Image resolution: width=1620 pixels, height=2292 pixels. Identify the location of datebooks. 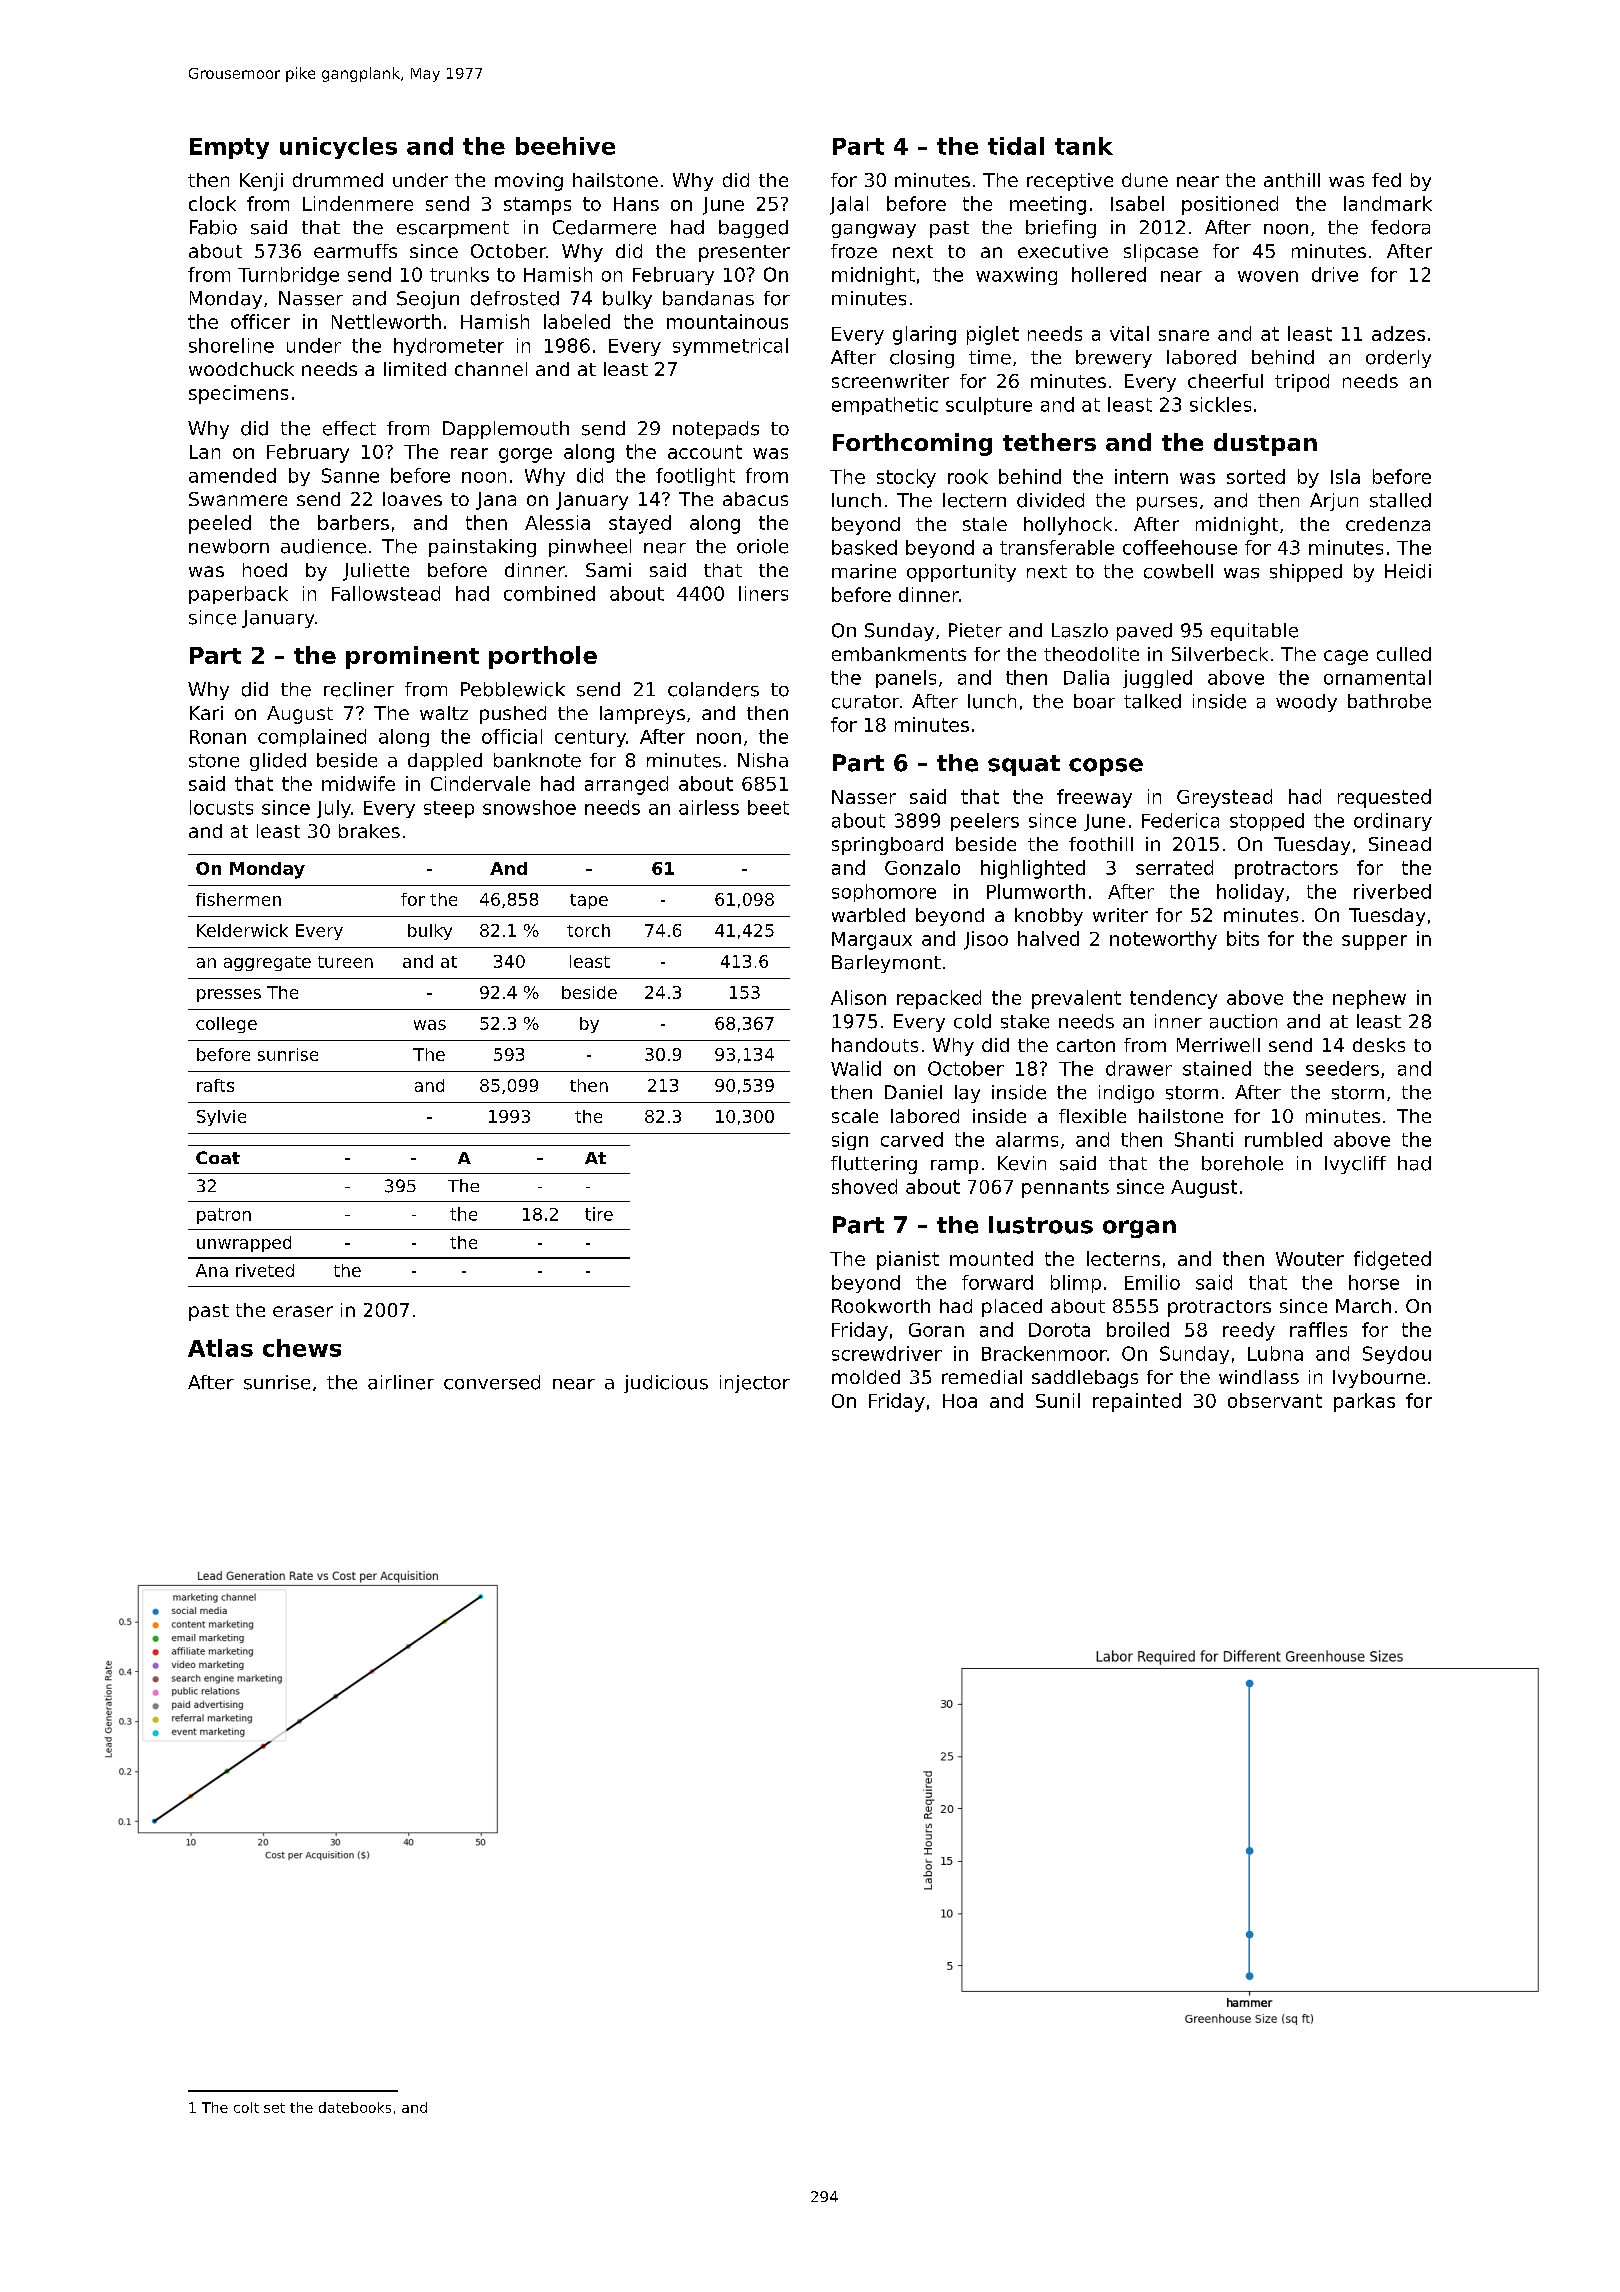
(355, 2107).
